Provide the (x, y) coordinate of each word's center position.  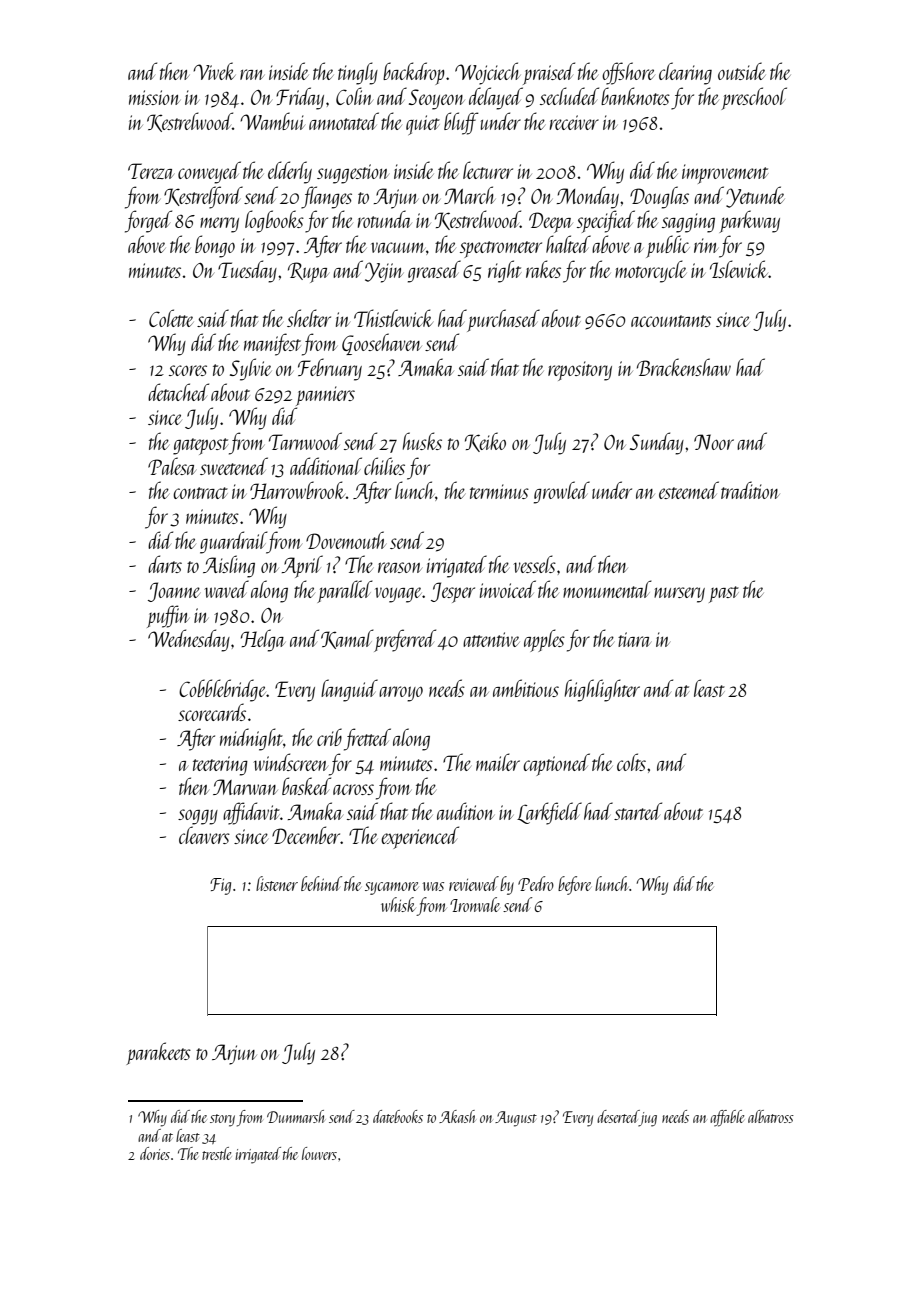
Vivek (214, 71)
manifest (272, 344)
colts (631, 762)
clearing (685, 73)
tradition (750, 490)
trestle (216, 1153)
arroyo (401, 694)
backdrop (414, 73)
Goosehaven (382, 344)
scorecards (212, 712)
